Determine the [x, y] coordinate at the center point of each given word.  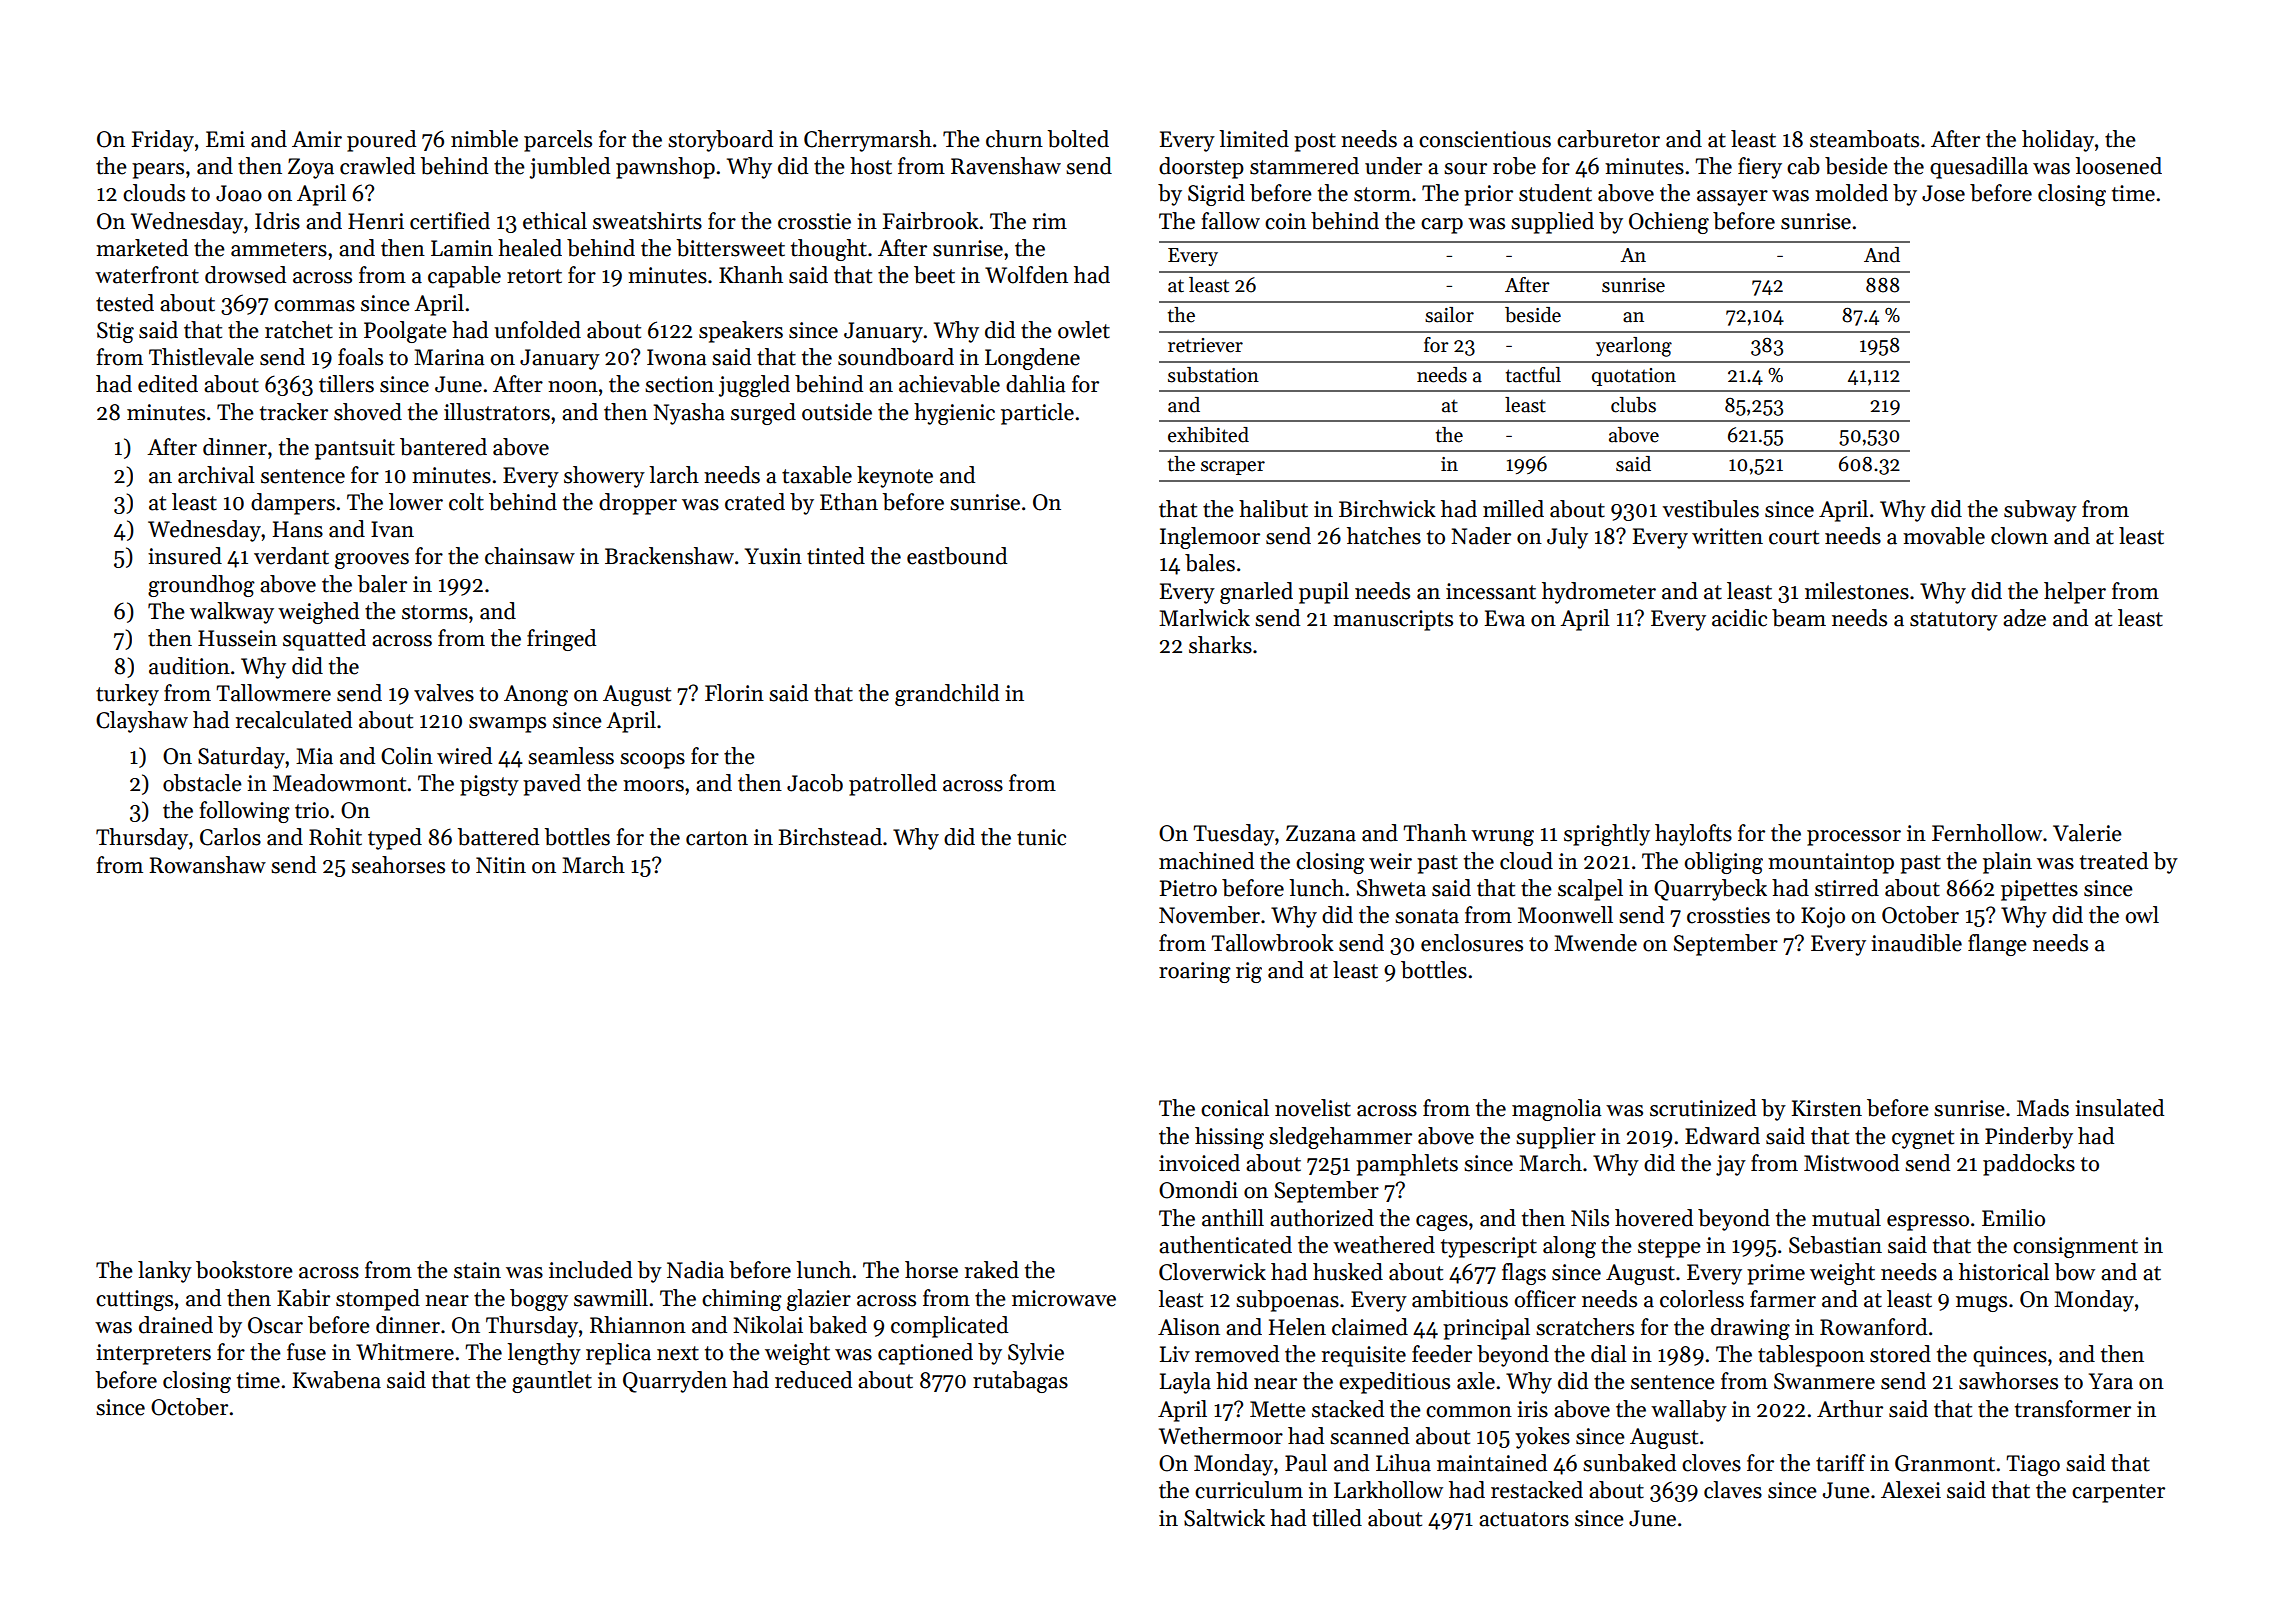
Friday [163, 141]
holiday [2058, 141]
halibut [1273, 509]
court [1794, 537]
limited [1254, 139]
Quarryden [675, 1382]
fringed [561, 640]
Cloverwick [1212, 1272]
